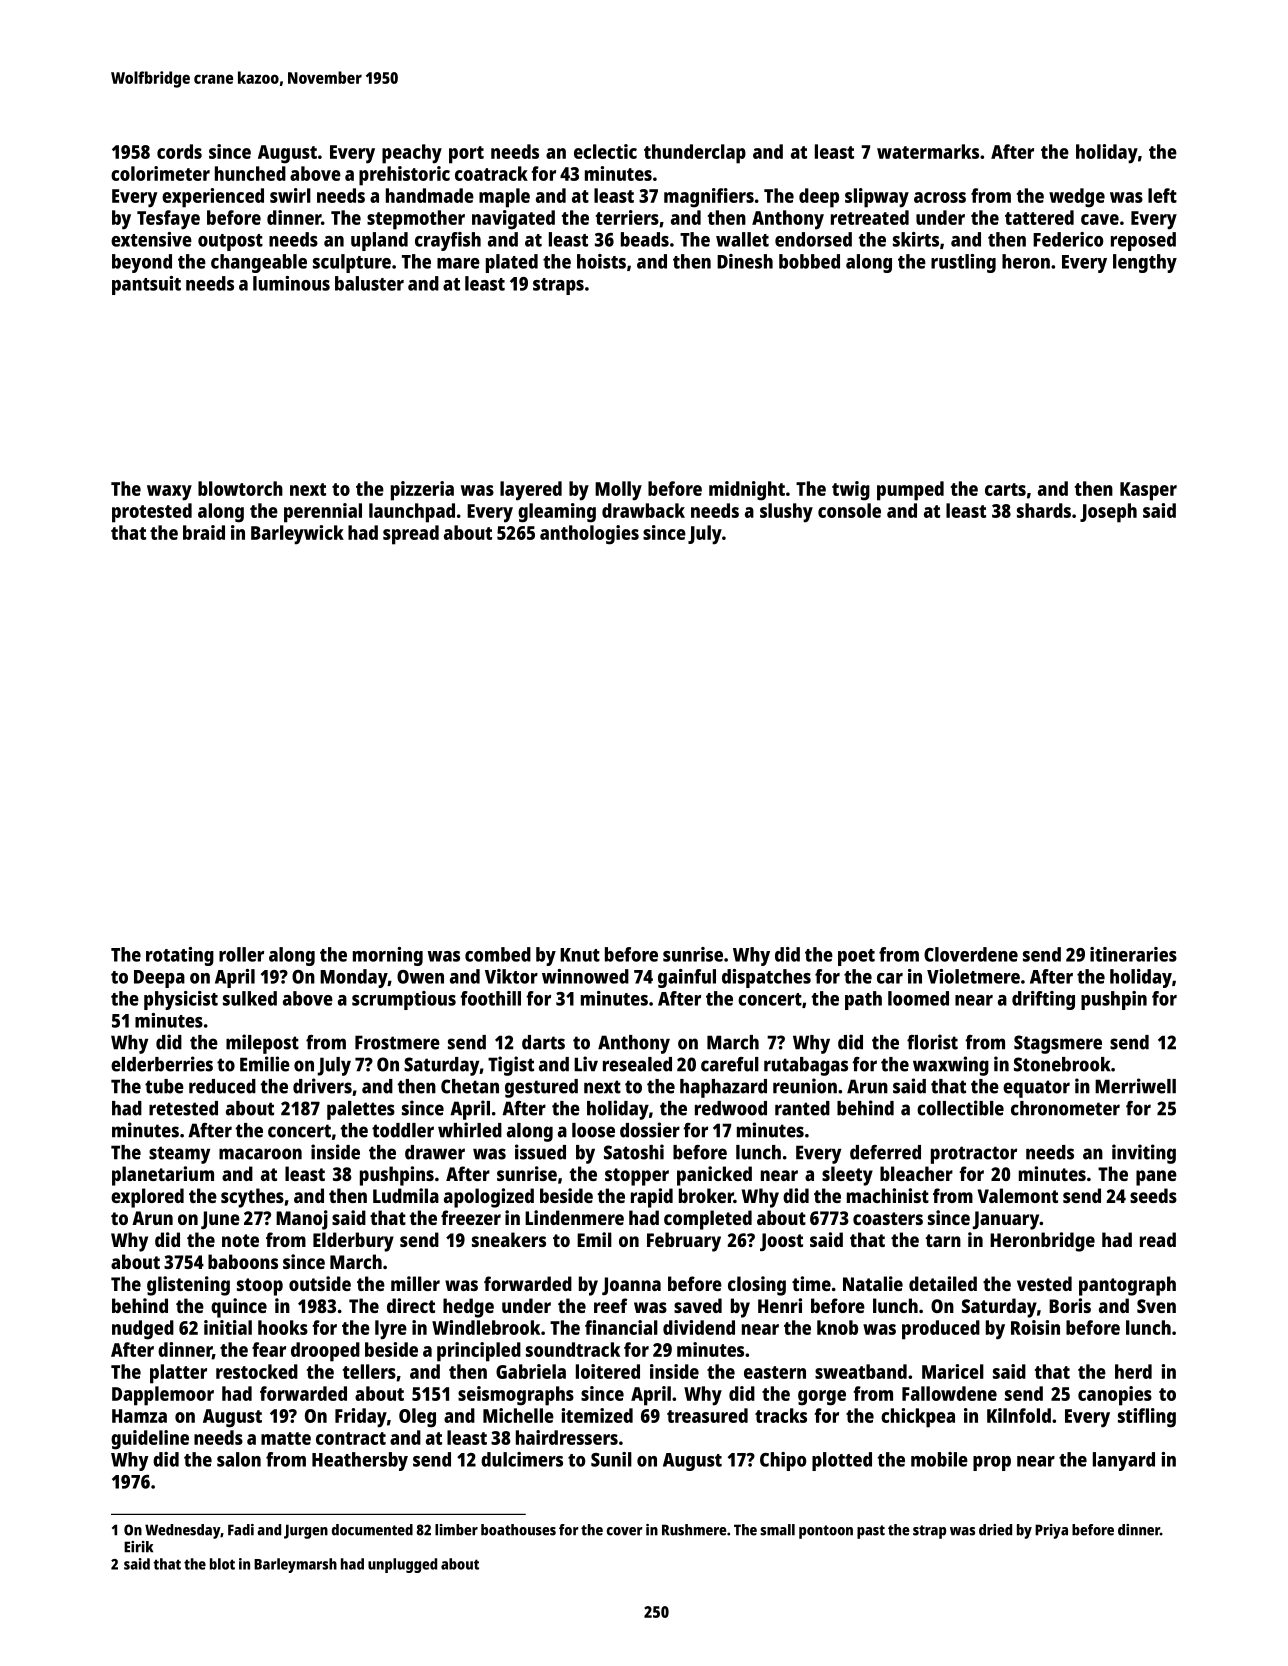  What do you see at coordinates (645, 239) in the image?
I see `beads` at bounding box center [645, 239].
